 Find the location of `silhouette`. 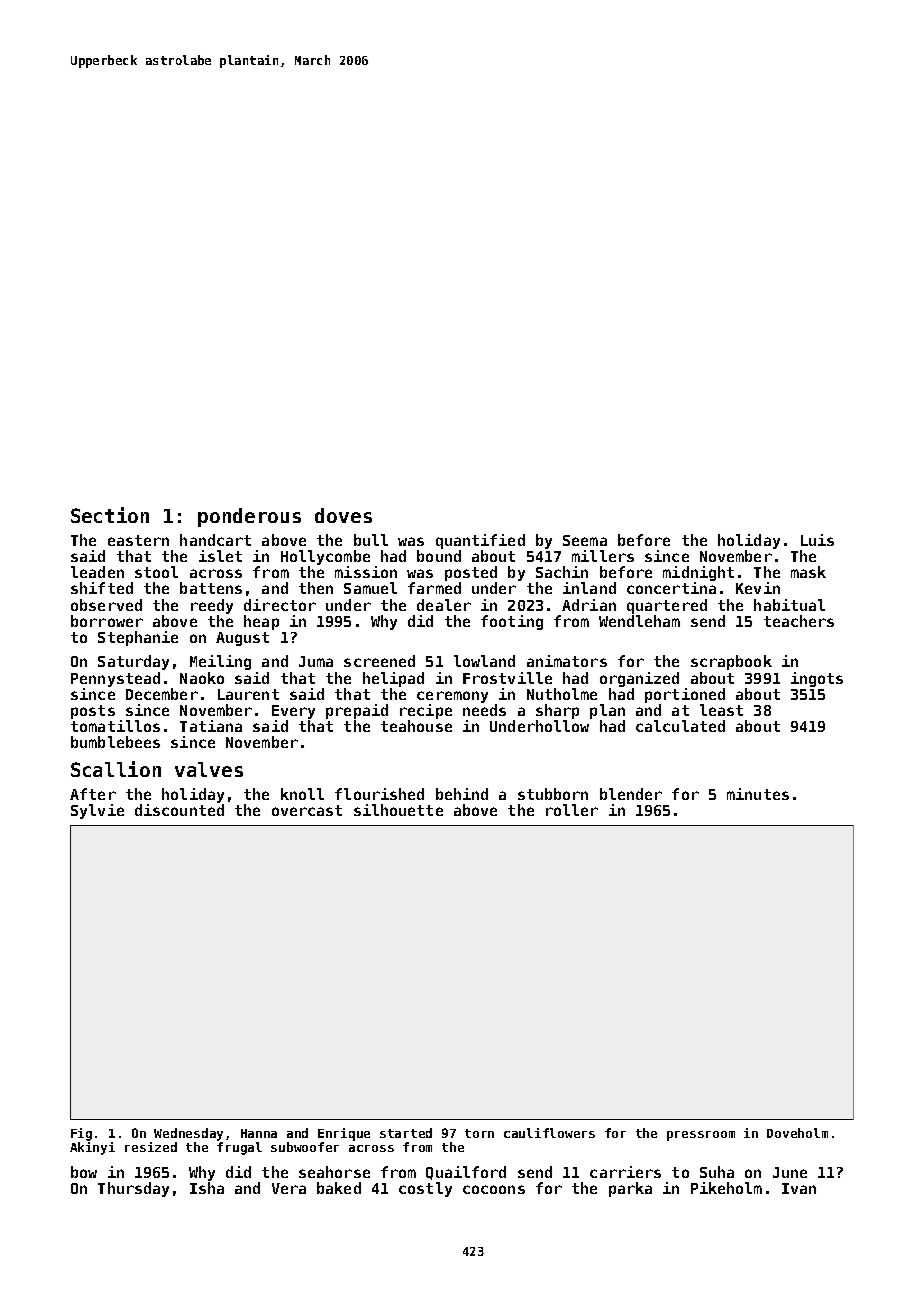

silhouette is located at coordinates (398, 810).
